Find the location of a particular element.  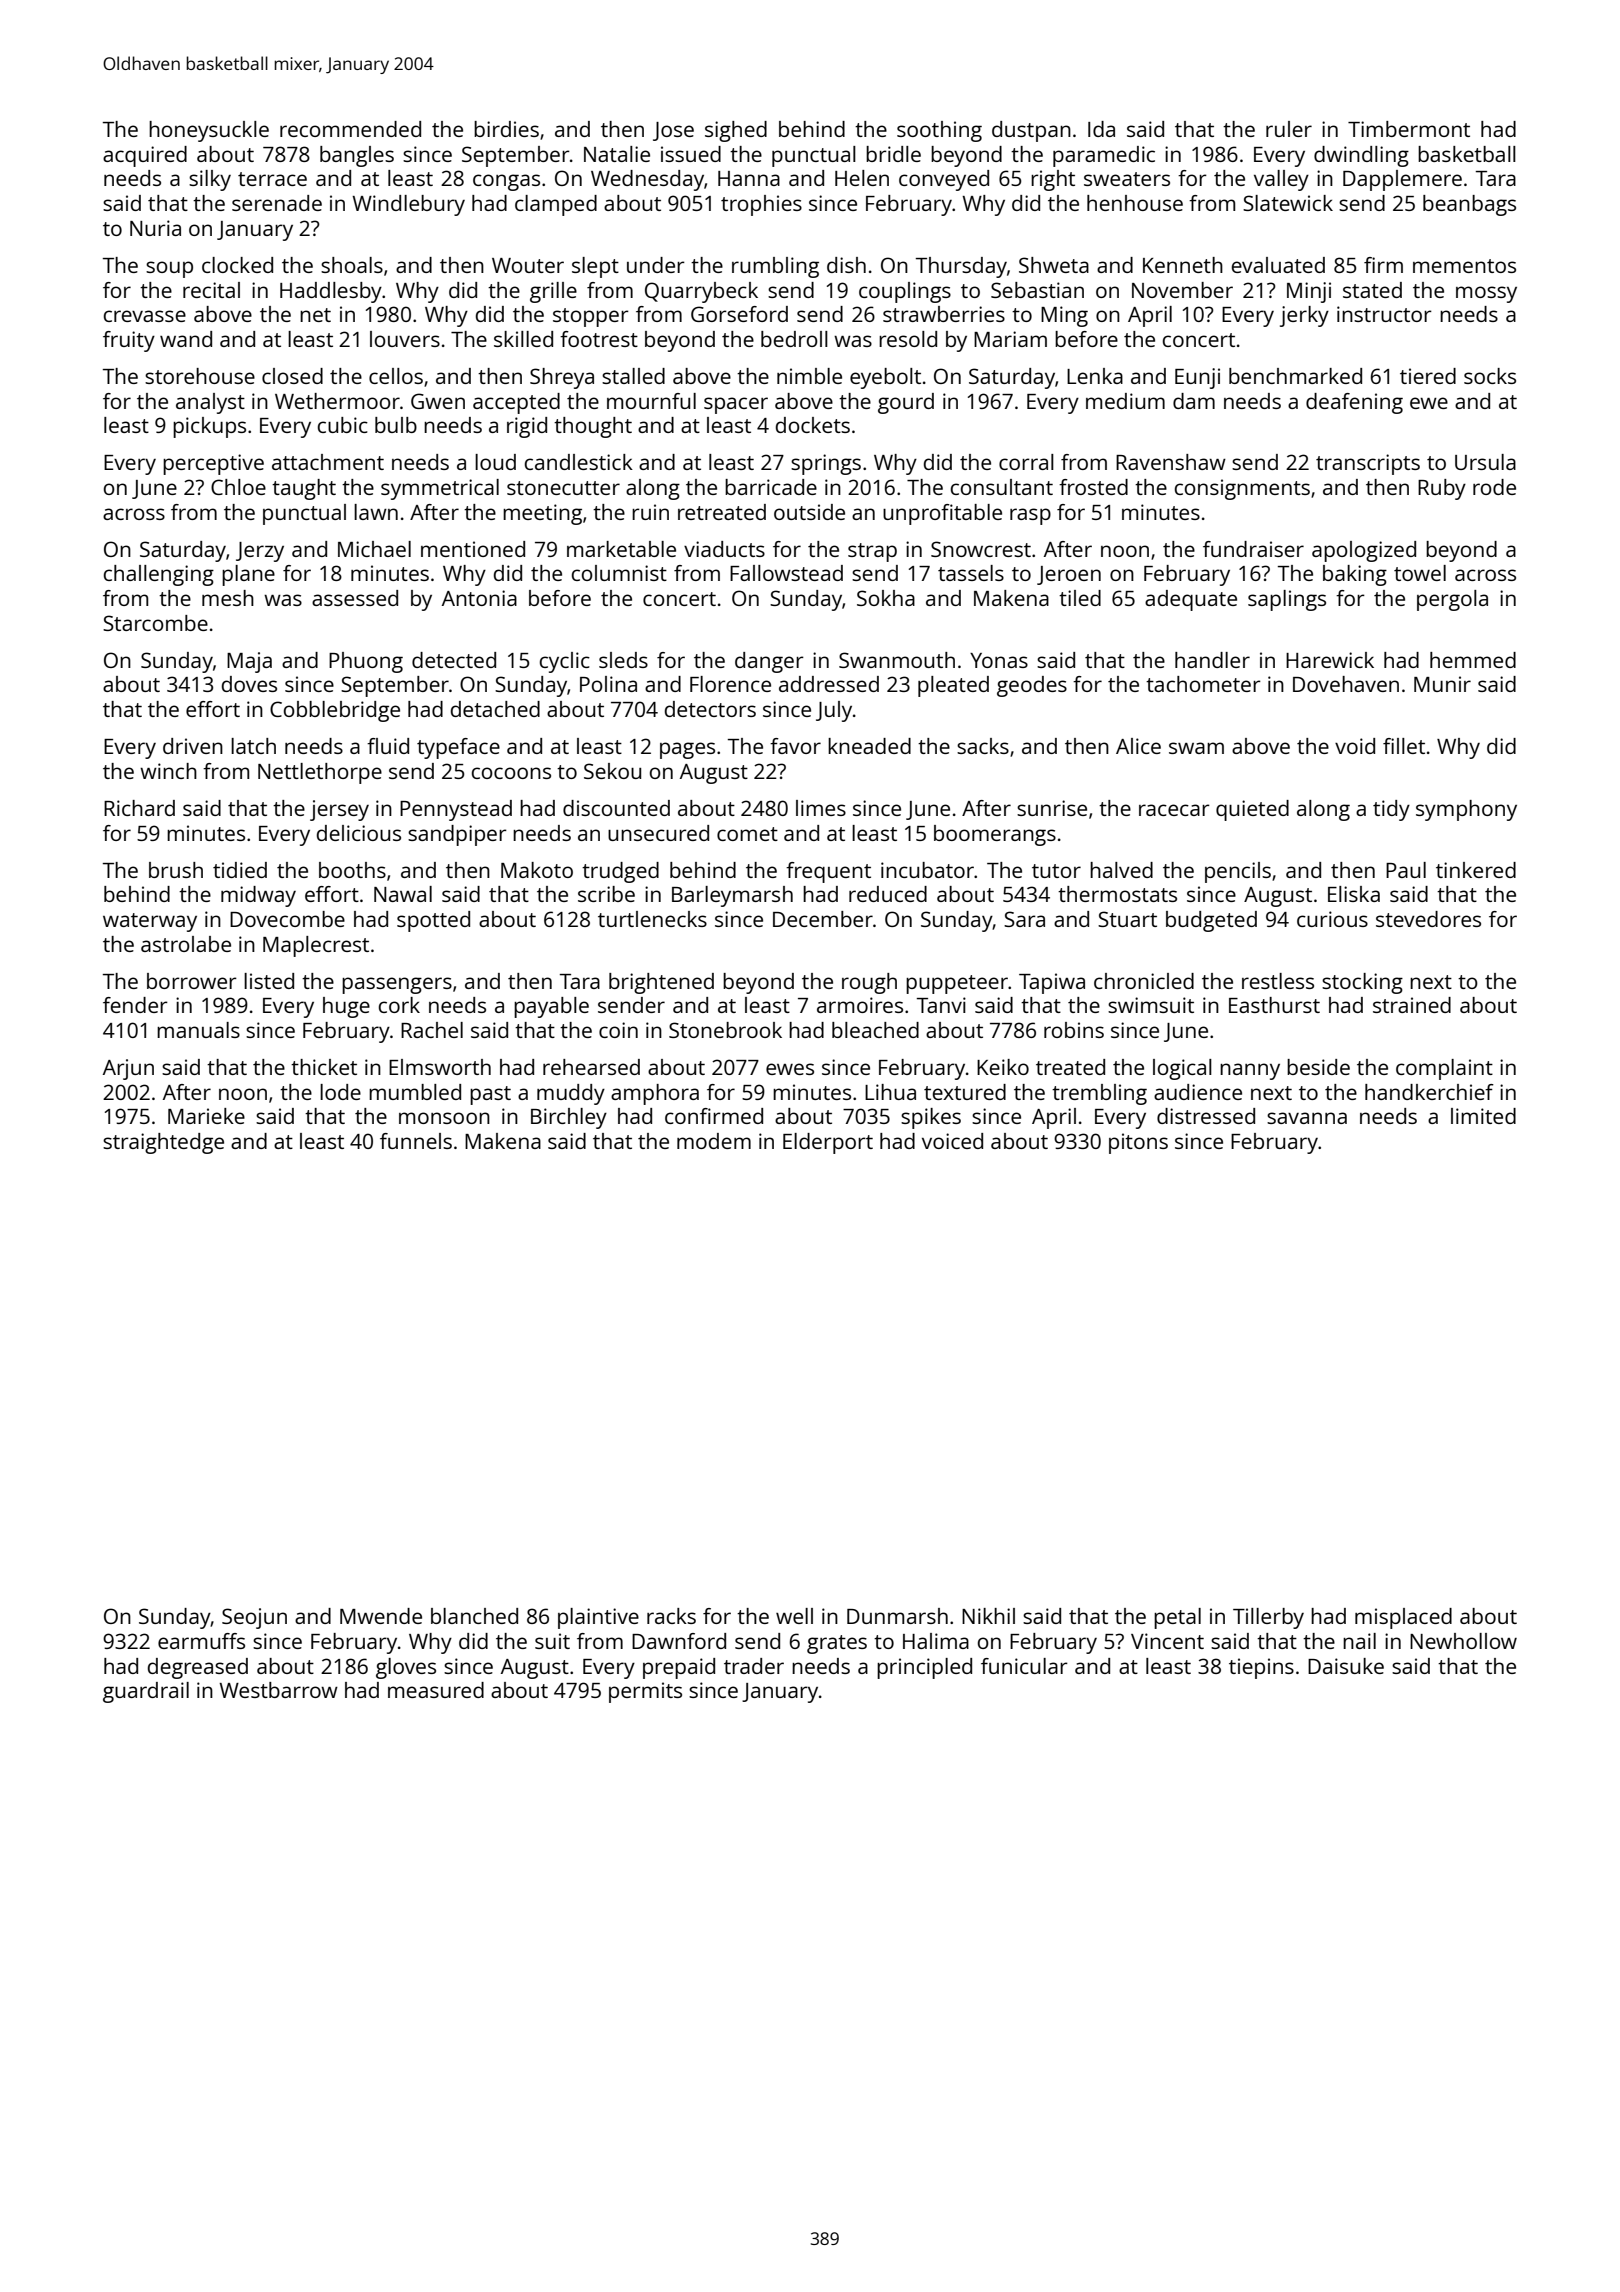

funnels is located at coordinates (416, 1141).
